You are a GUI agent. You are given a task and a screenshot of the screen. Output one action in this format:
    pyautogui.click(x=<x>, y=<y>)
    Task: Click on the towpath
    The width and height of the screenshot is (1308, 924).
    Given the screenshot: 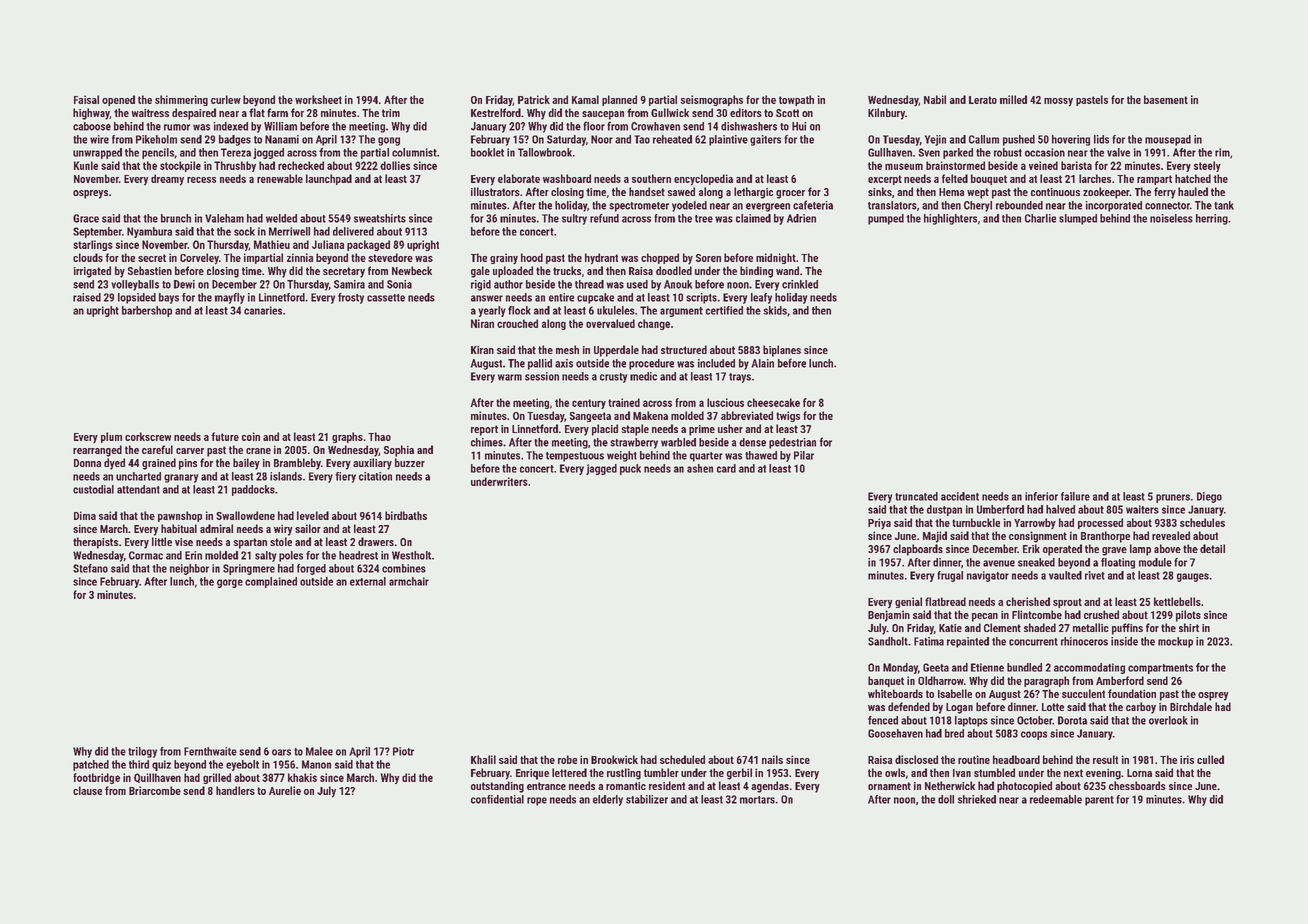 What is the action you would take?
    pyautogui.click(x=796, y=100)
